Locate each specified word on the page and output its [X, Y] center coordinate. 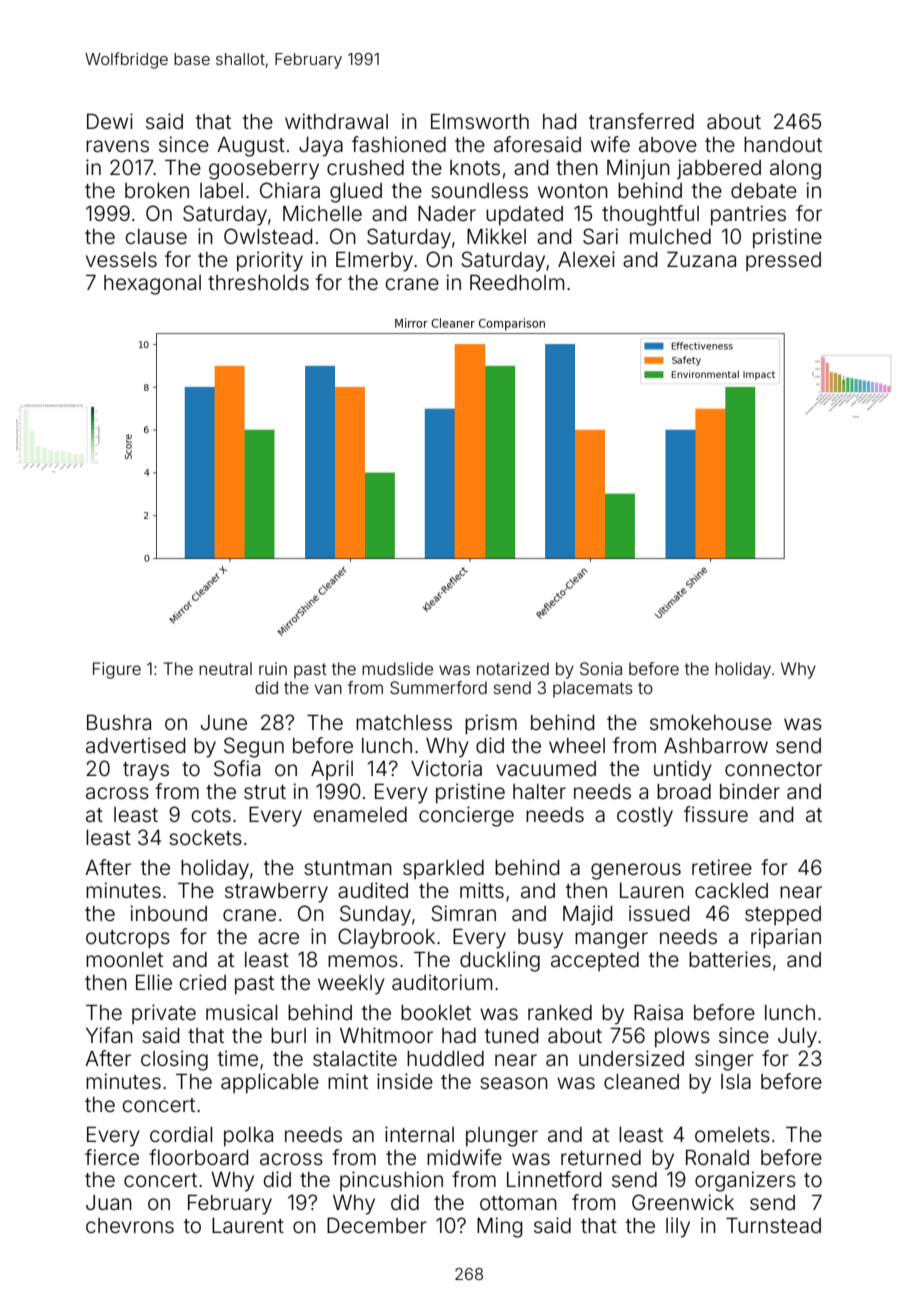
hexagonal [152, 285]
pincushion [391, 1181]
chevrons [130, 1226]
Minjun [638, 169]
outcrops [128, 939]
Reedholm [517, 283]
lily [678, 1227]
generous [636, 871]
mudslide [397, 668]
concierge [466, 816]
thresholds [258, 283]
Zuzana [701, 259]
